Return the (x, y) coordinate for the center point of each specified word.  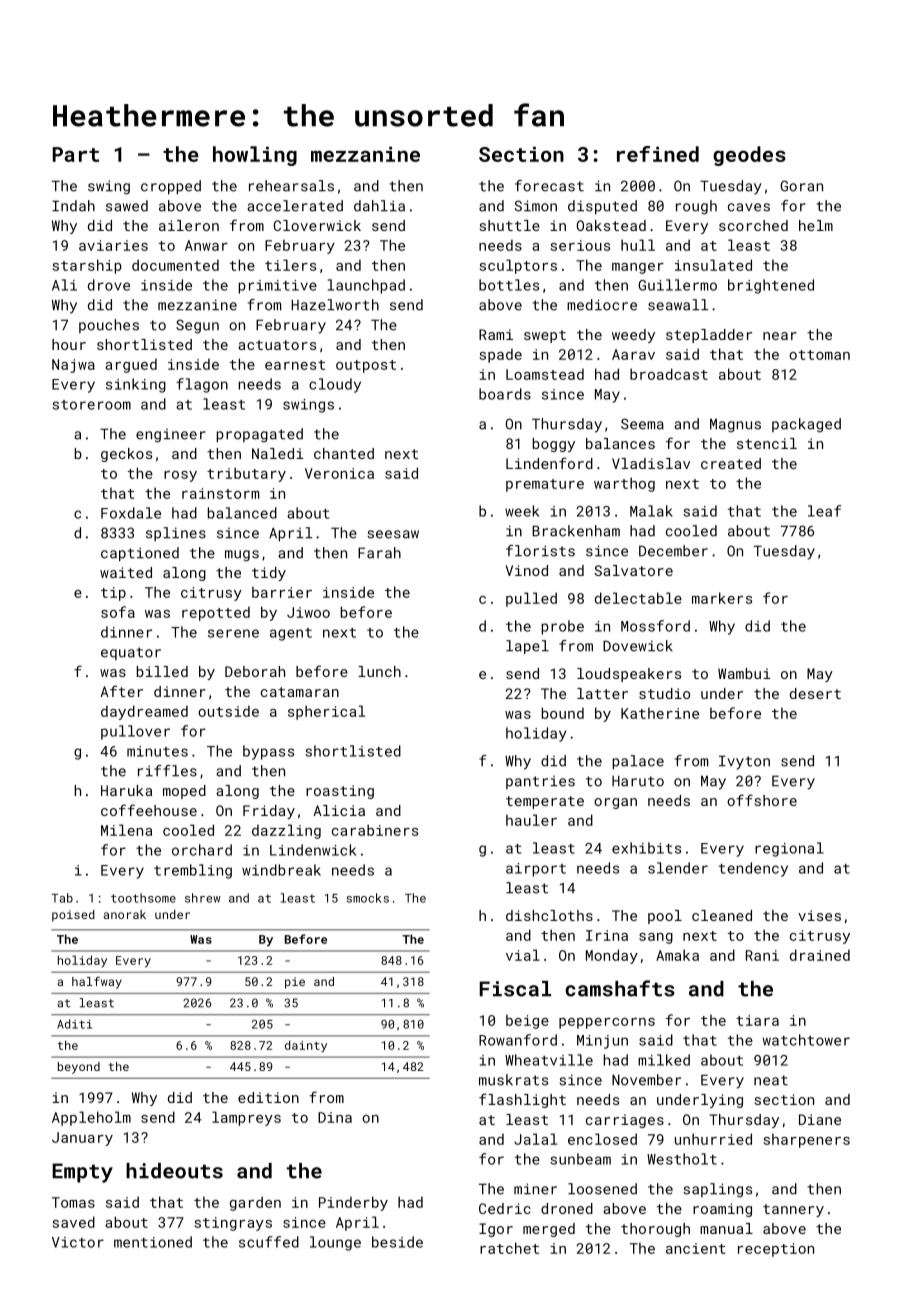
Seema (642, 424)
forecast (549, 186)
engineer (171, 436)
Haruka (126, 790)
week (522, 511)
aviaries (113, 245)
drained (820, 955)
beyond (79, 1068)
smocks (368, 898)
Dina (335, 1117)
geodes (749, 156)
